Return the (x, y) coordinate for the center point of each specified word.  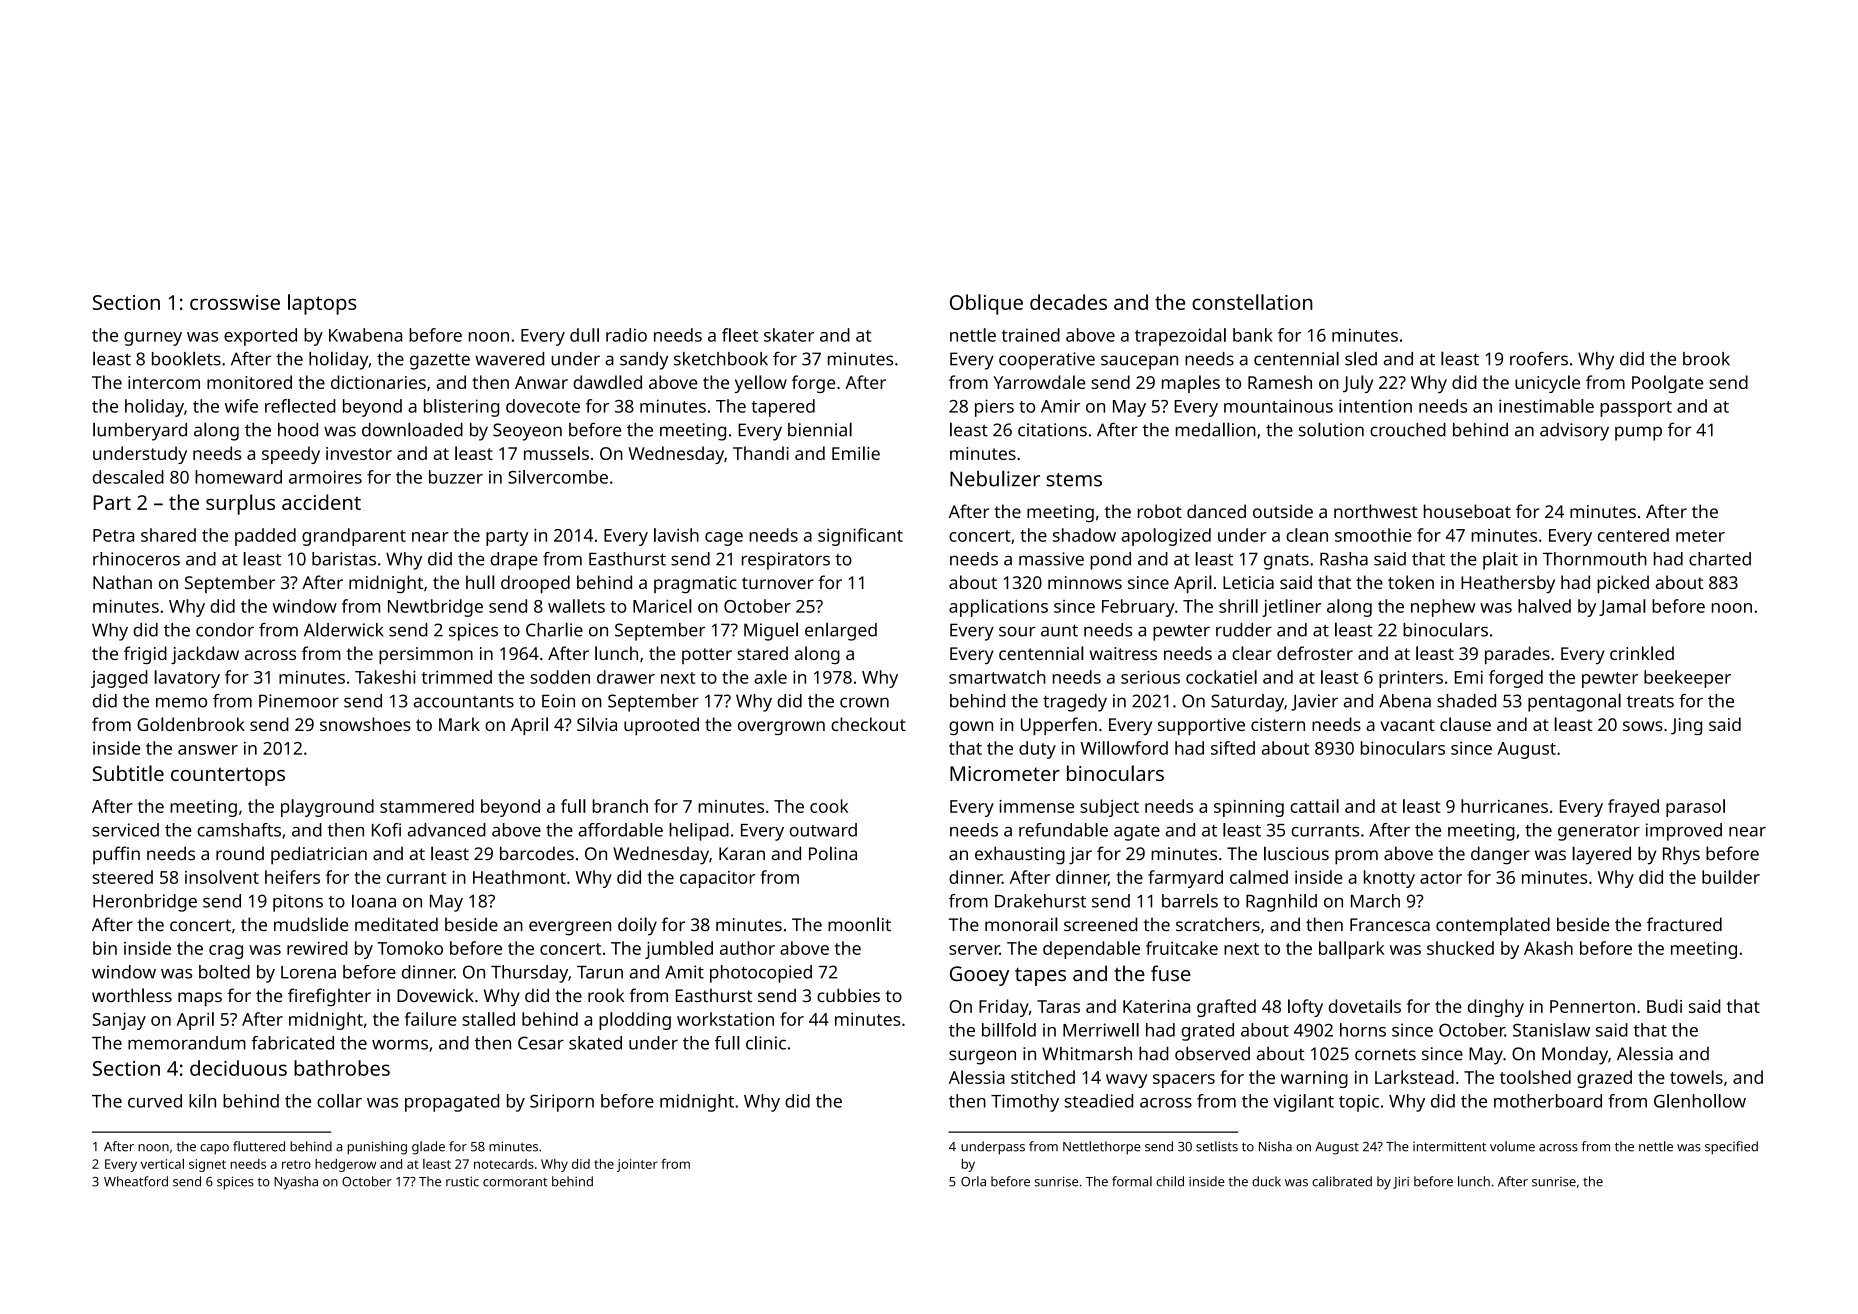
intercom (164, 382)
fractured (1684, 924)
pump (1638, 433)
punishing (377, 1148)
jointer (637, 1165)
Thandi (761, 453)
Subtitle (128, 773)
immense (1036, 806)
